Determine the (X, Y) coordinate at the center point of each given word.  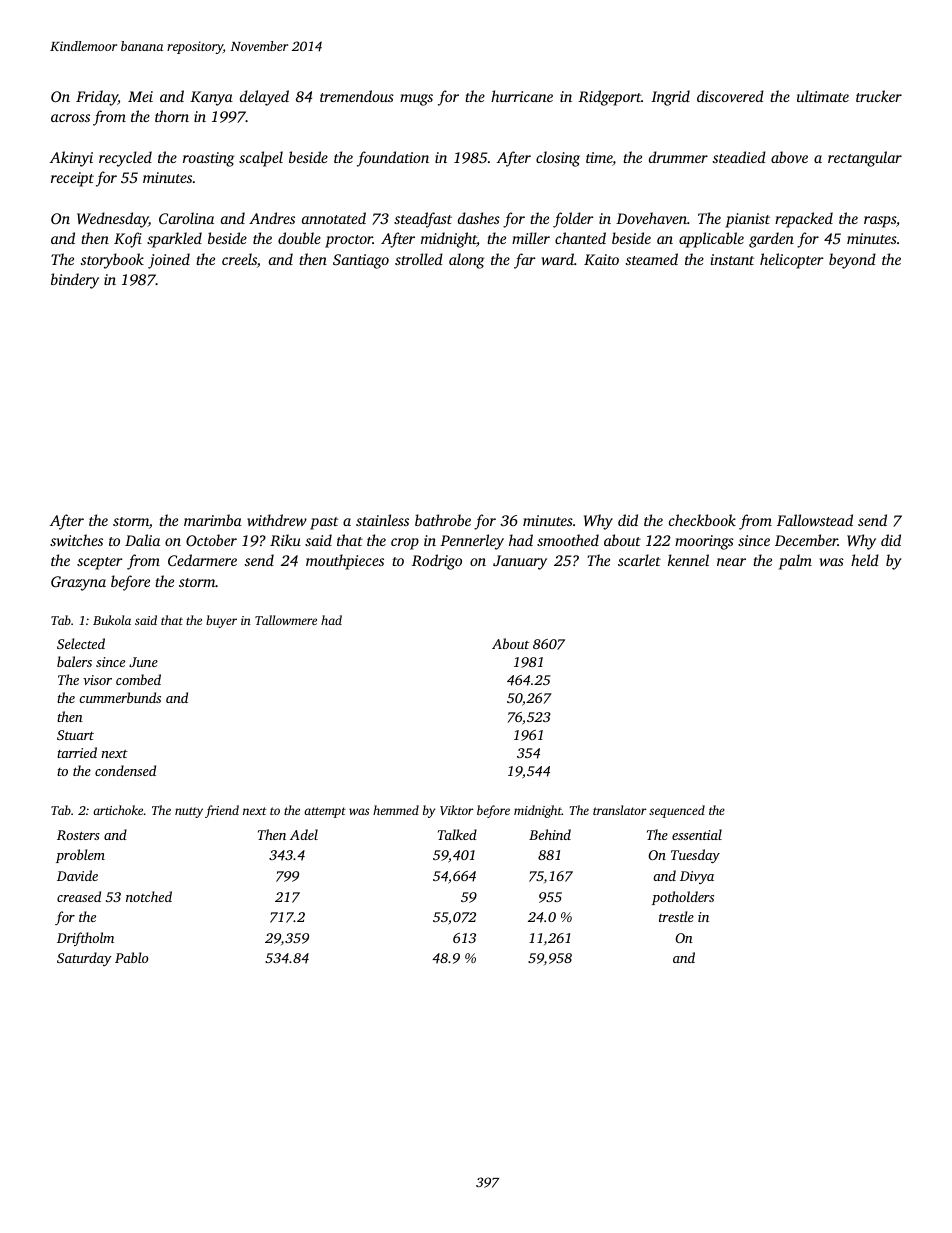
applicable (711, 240)
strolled (419, 259)
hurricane (522, 96)
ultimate (823, 96)
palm (795, 562)
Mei (140, 96)
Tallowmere (286, 620)
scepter (100, 563)
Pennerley (472, 542)
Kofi (128, 240)
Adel (304, 834)
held (865, 560)
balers (74, 661)
